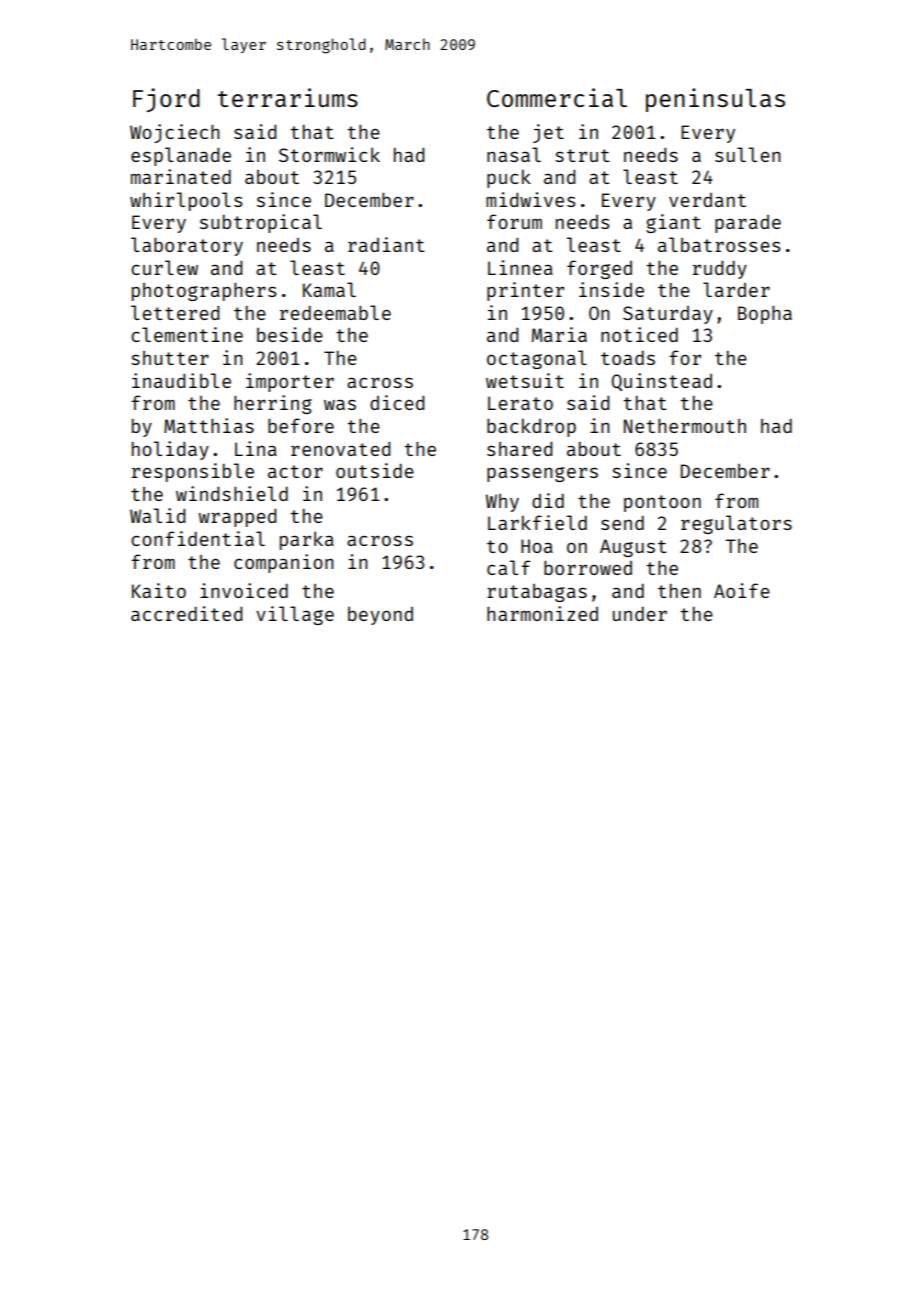 This screenshot has height=1314, width=924. What do you see at coordinates (514, 154) in the screenshot?
I see `nasal` at bounding box center [514, 154].
